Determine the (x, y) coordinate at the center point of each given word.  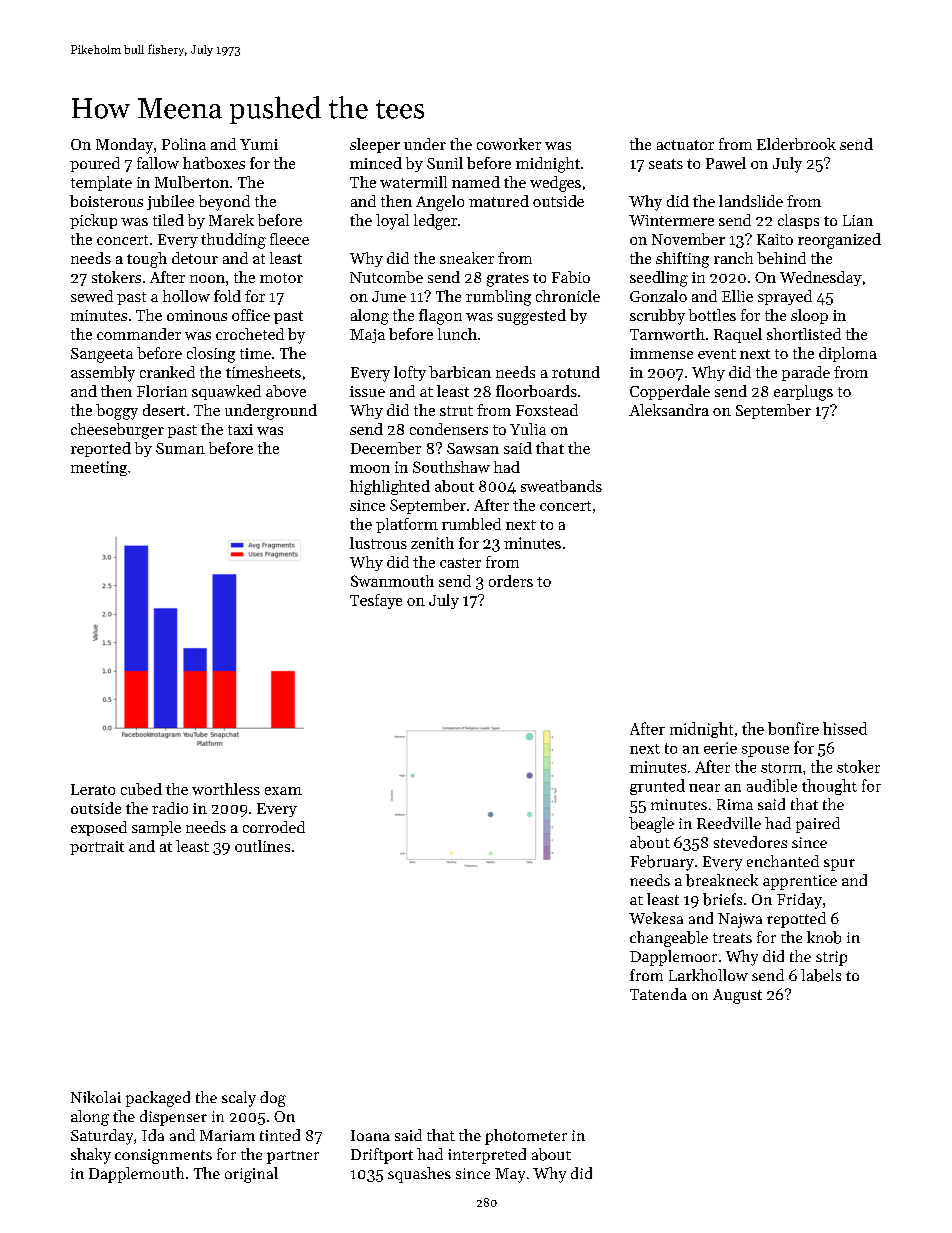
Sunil (445, 163)
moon (370, 469)
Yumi (259, 144)
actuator (685, 145)
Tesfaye (376, 601)
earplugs (803, 393)
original (251, 1175)
